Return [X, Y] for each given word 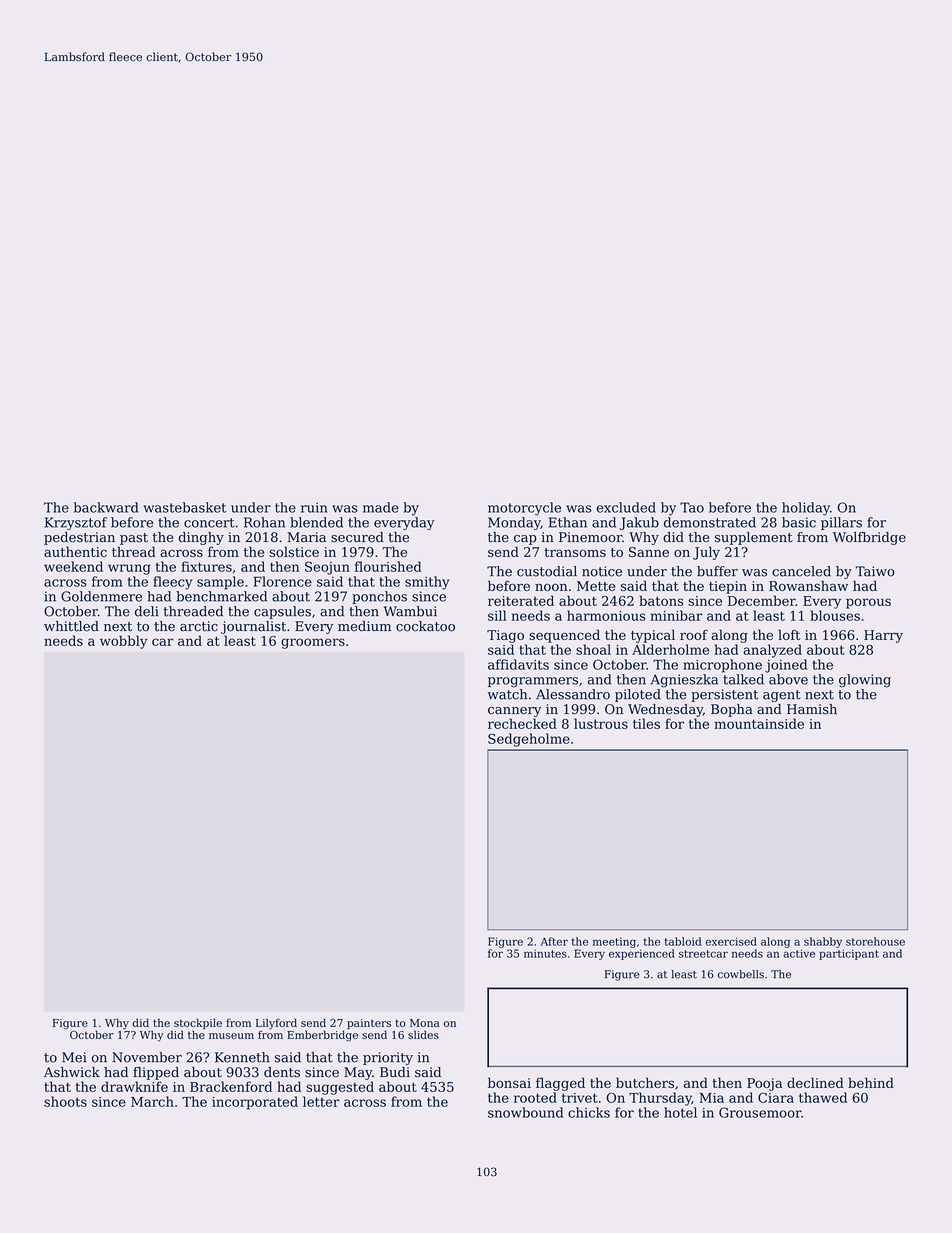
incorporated [255, 1103]
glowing [865, 681]
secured [357, 537]
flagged [560, 1084]
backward [106, 507]
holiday [806, 509]
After [554, 941]
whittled [71, 626]
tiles [646, 723]
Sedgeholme [529, 740]
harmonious [606, 615]
